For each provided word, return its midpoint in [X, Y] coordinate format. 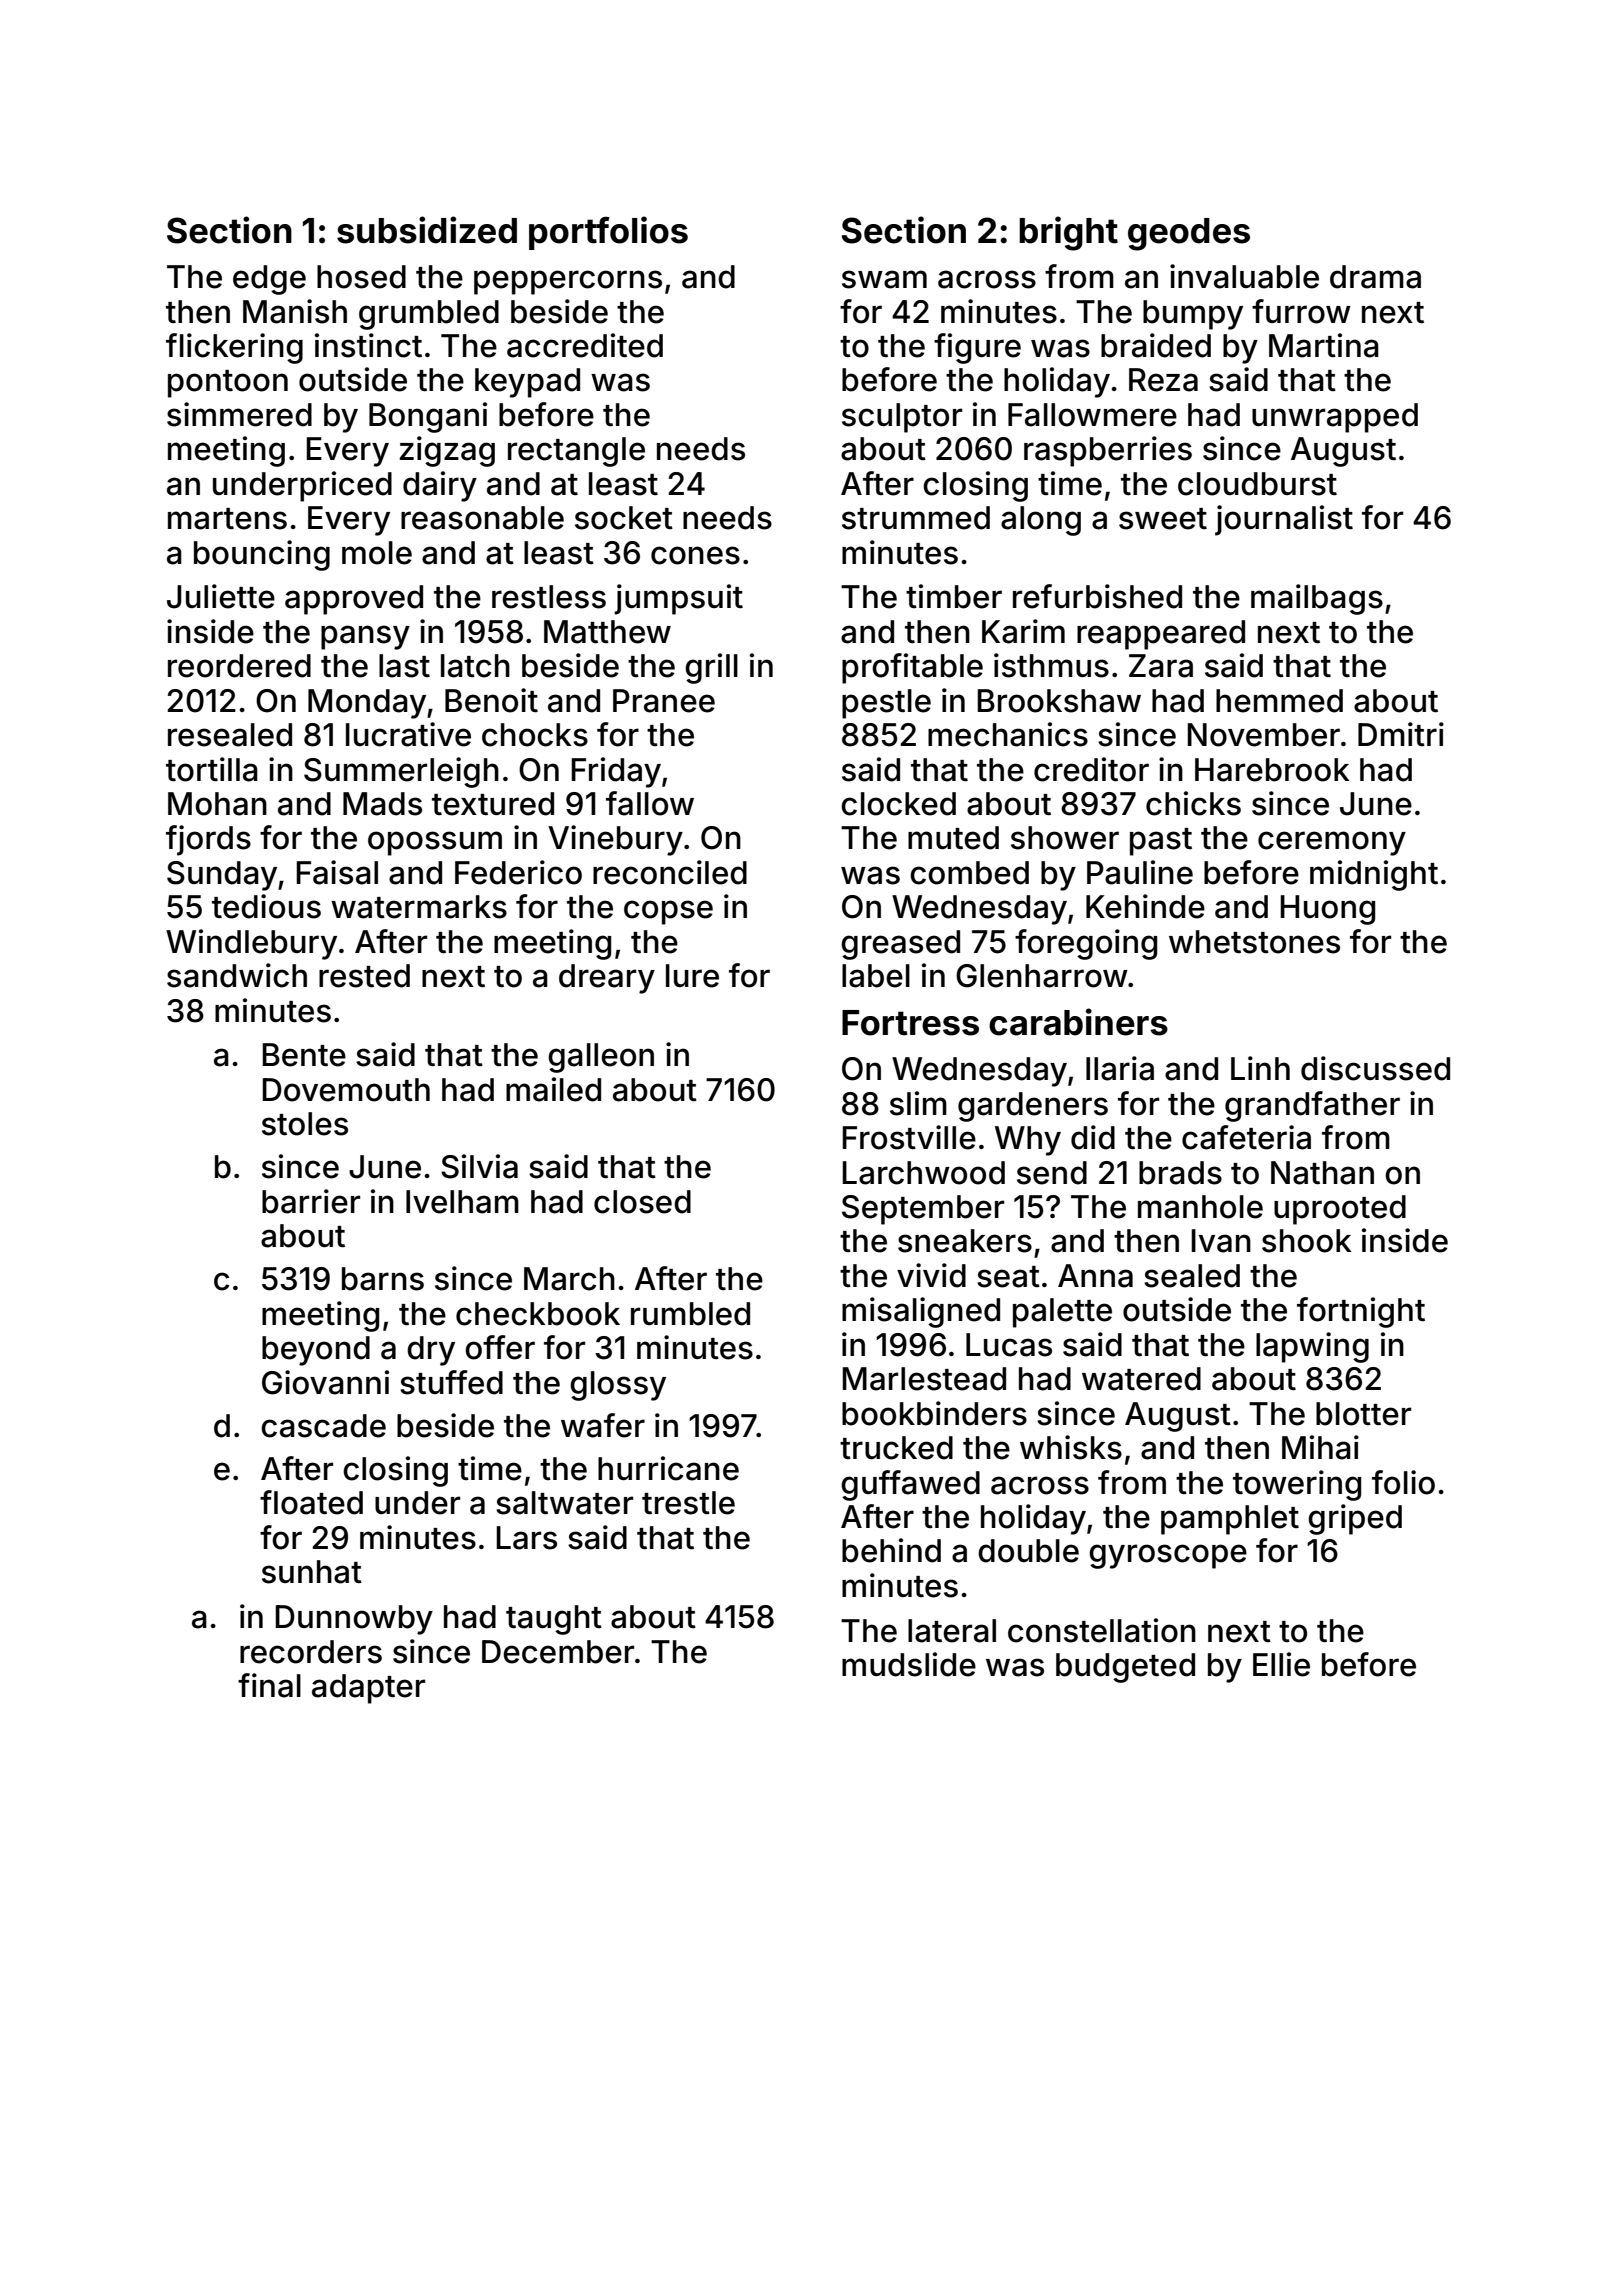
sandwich [237, 975]
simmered [239, 414]
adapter [368, 1689]
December [558, 1652]
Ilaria [1120, 1068]
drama [1375, 277]
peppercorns [568, 282]
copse [668, 912]
